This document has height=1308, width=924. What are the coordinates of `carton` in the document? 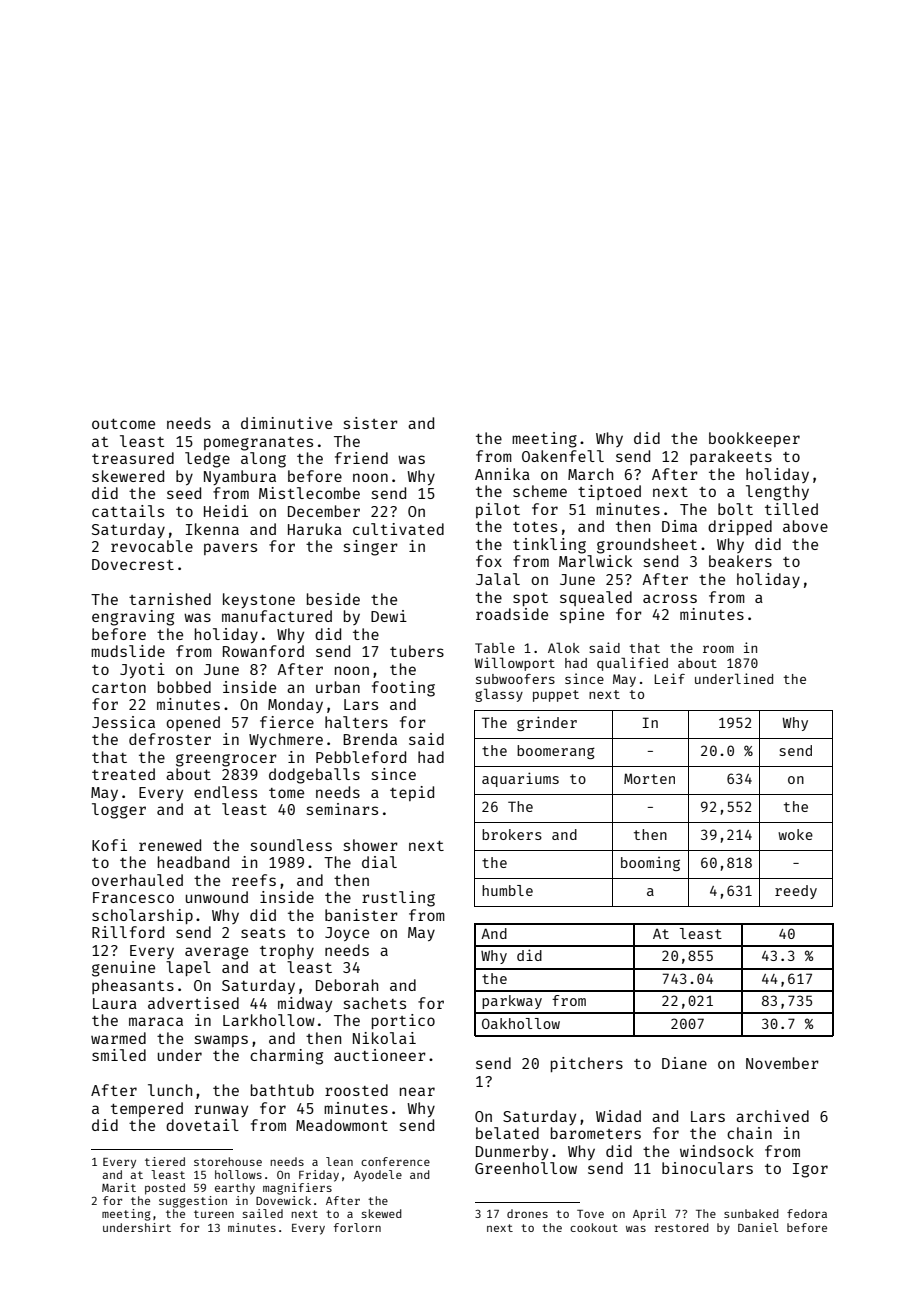 It's located at (119, 688).
